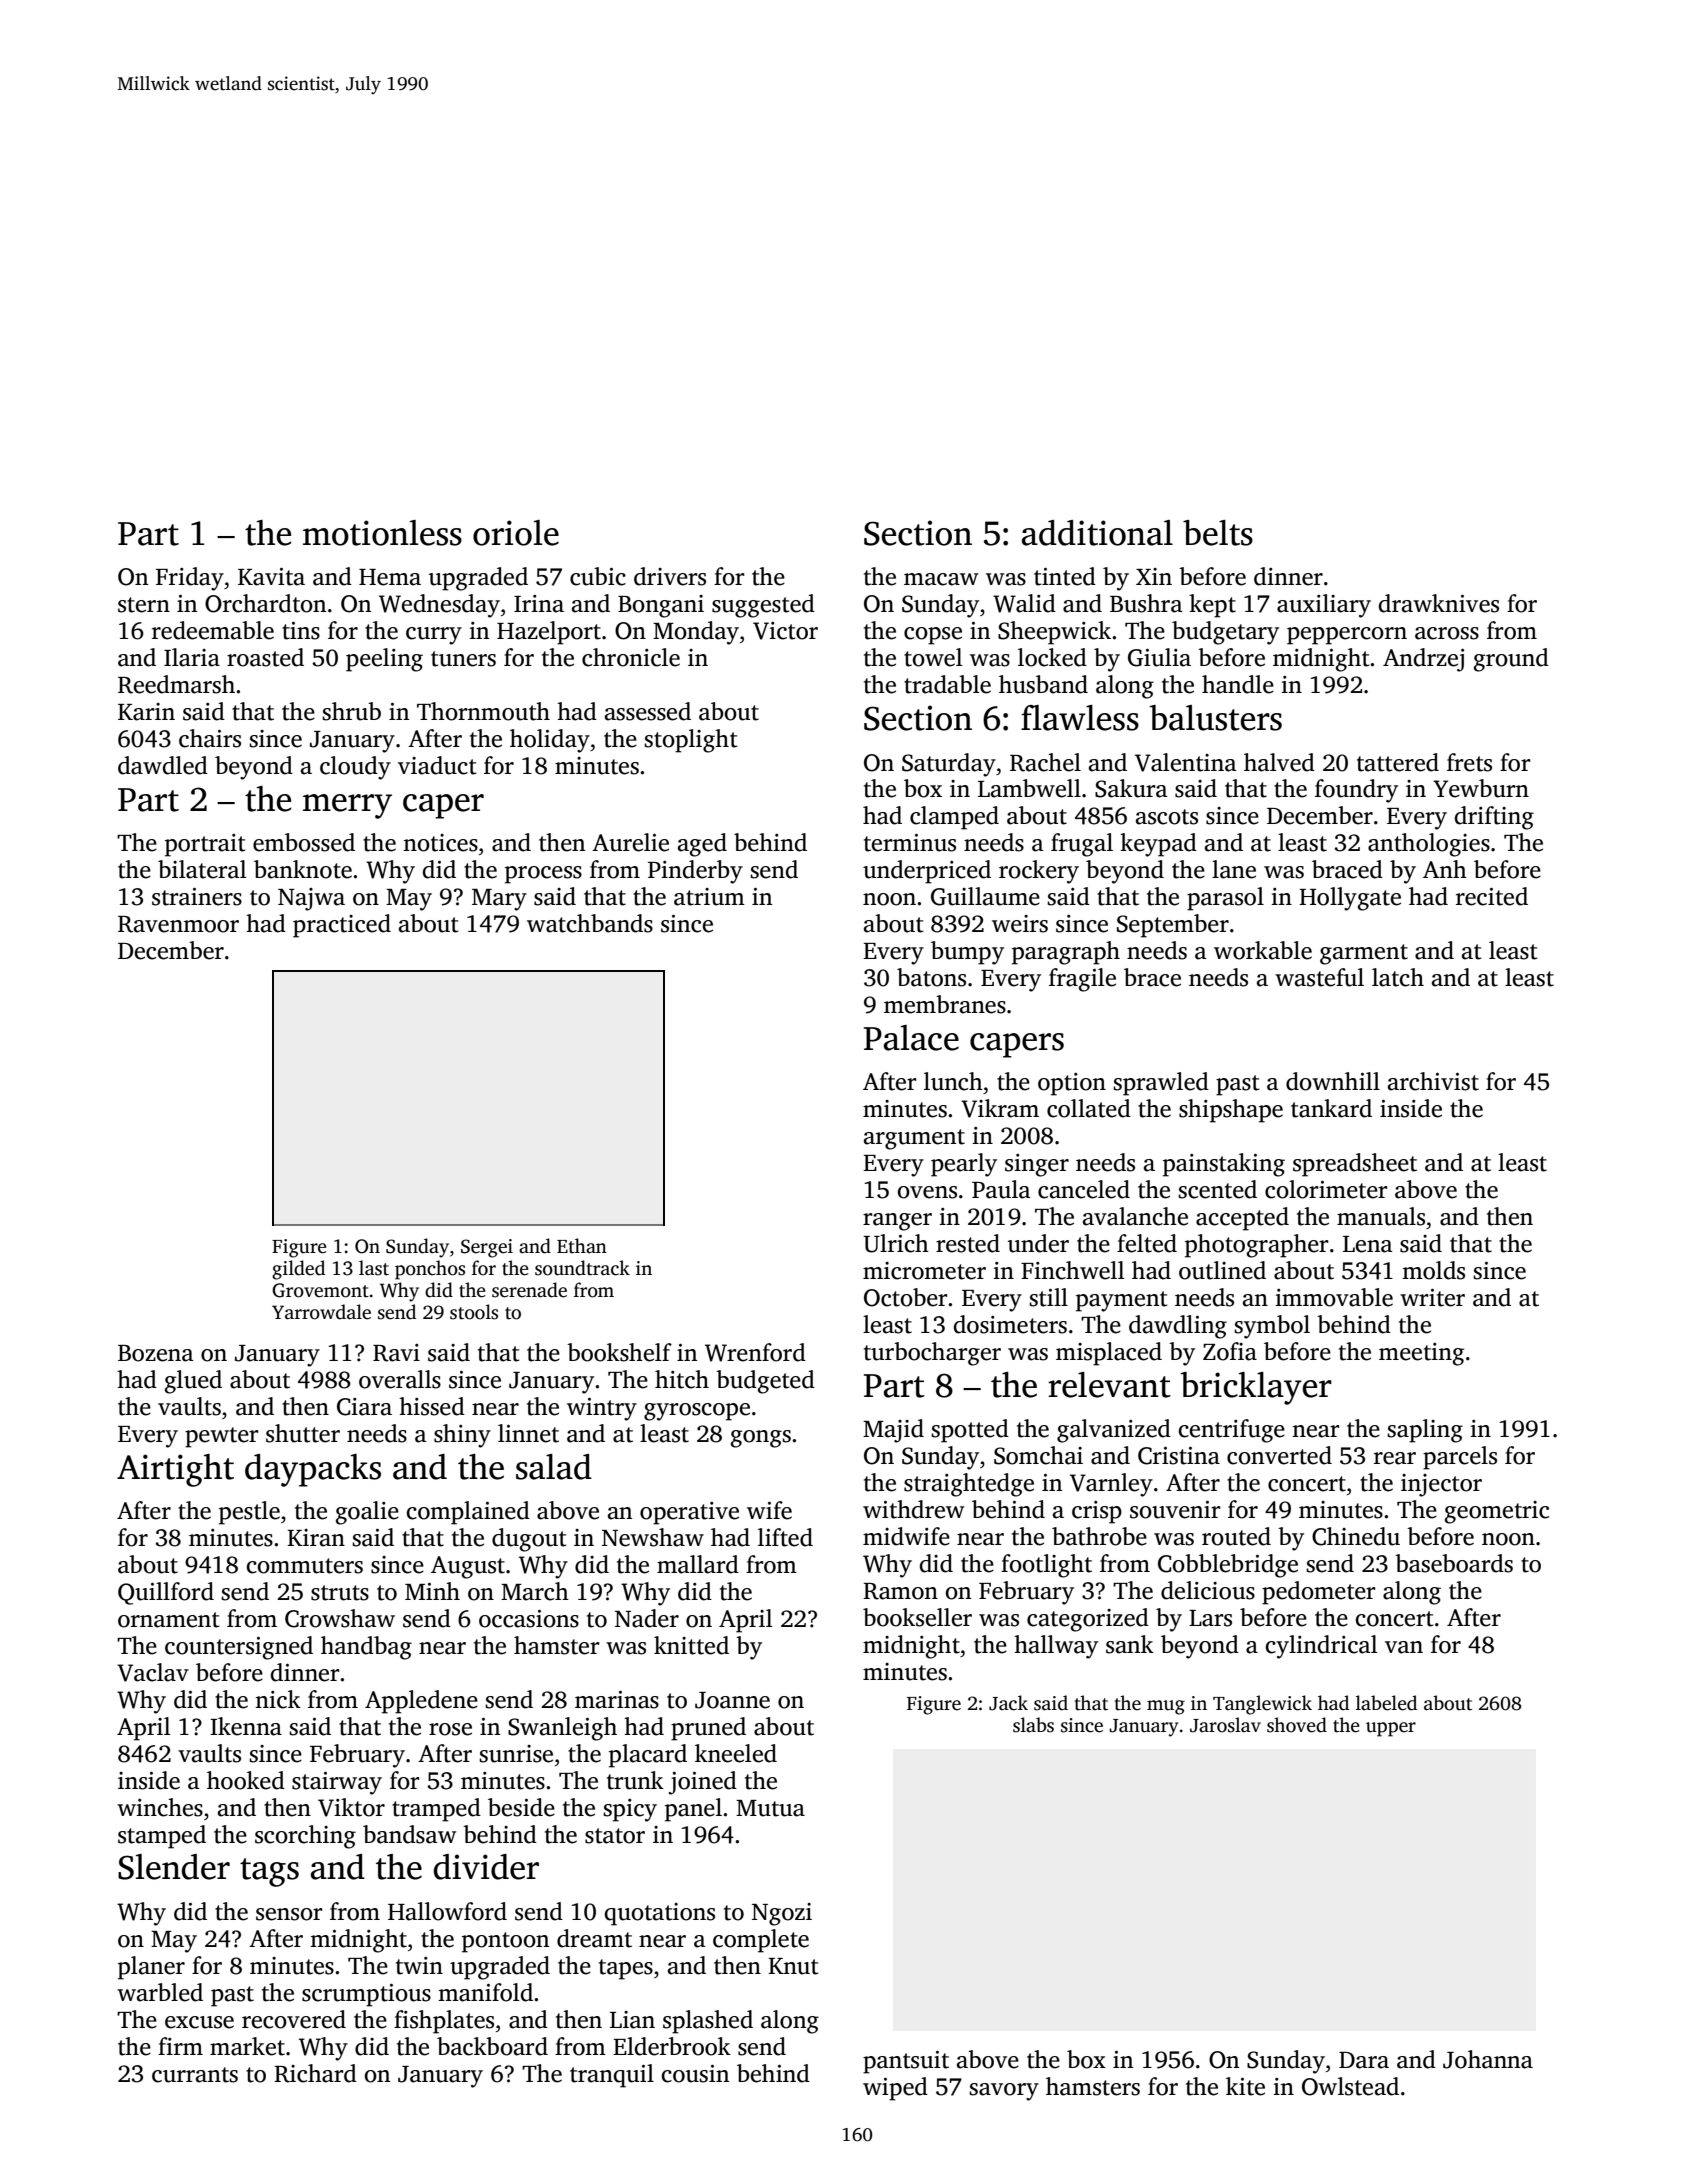 Image resolution: width=1683 pixels, height=2178 pixels. What do you see at coordinates (695, 2074) in the screenshot?
I see `cousin` at bounding box center [695, 2074].
